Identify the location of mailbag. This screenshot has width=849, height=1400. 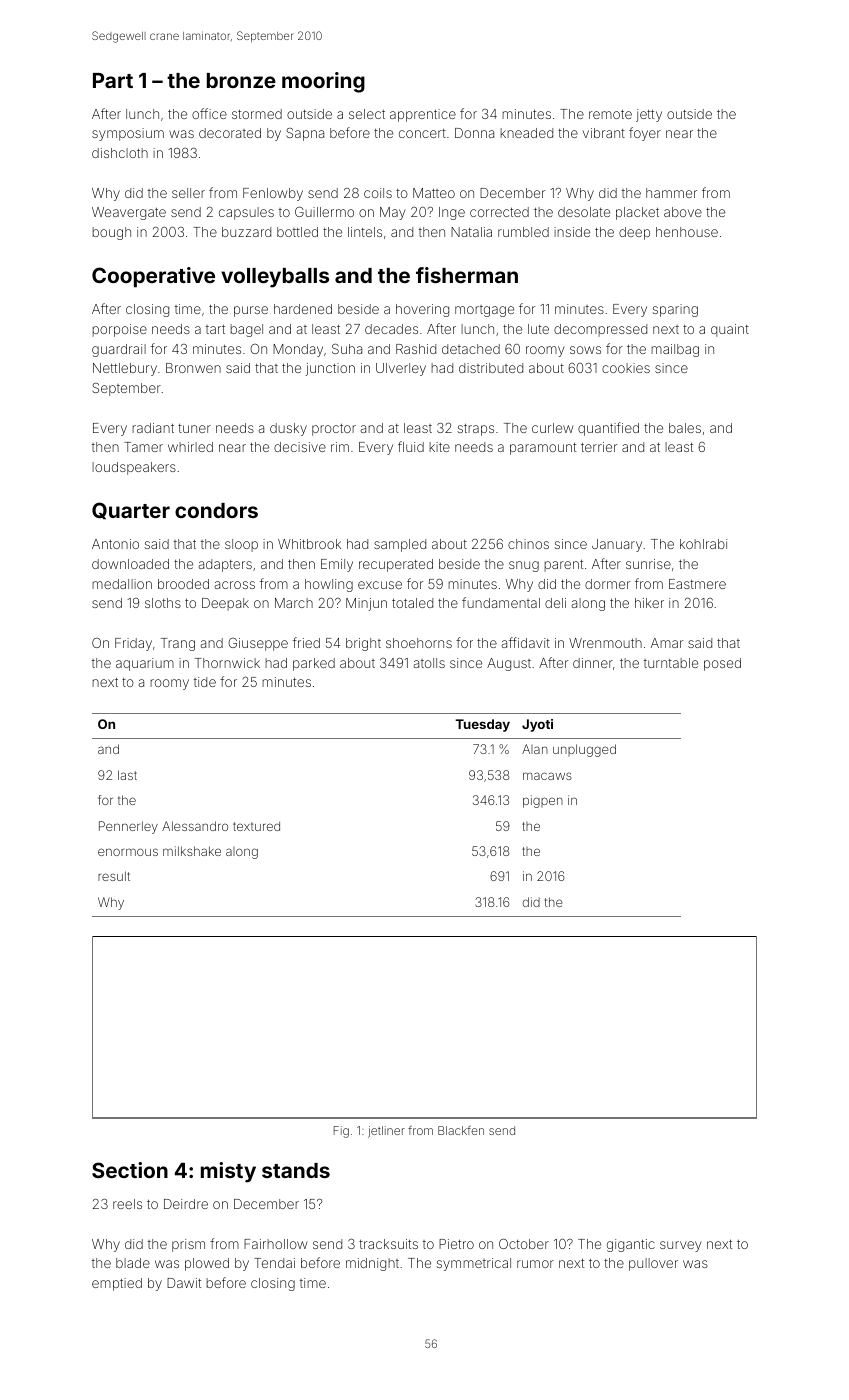
(675, 350).
